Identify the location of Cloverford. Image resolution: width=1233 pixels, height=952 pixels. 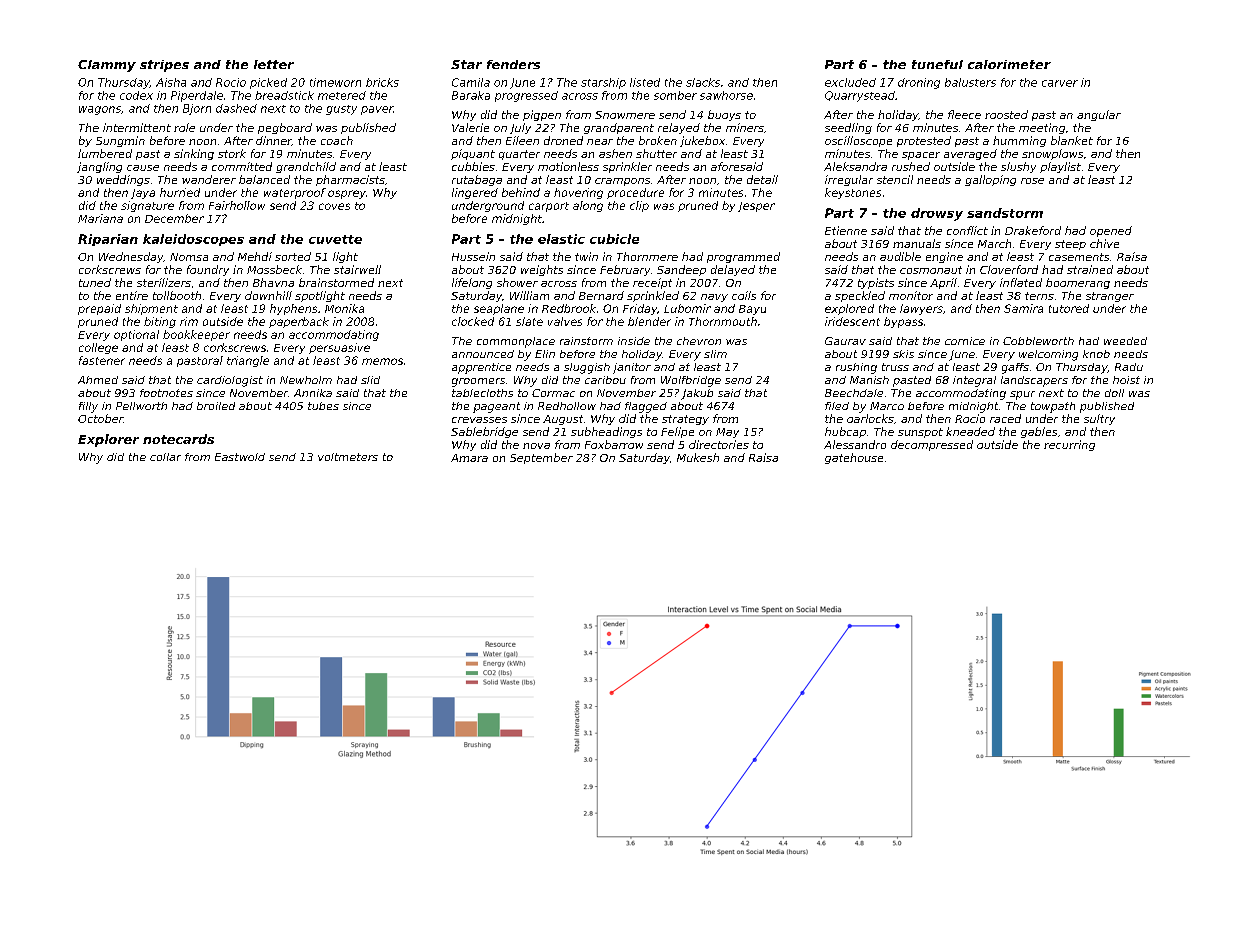
(1009, 269).
